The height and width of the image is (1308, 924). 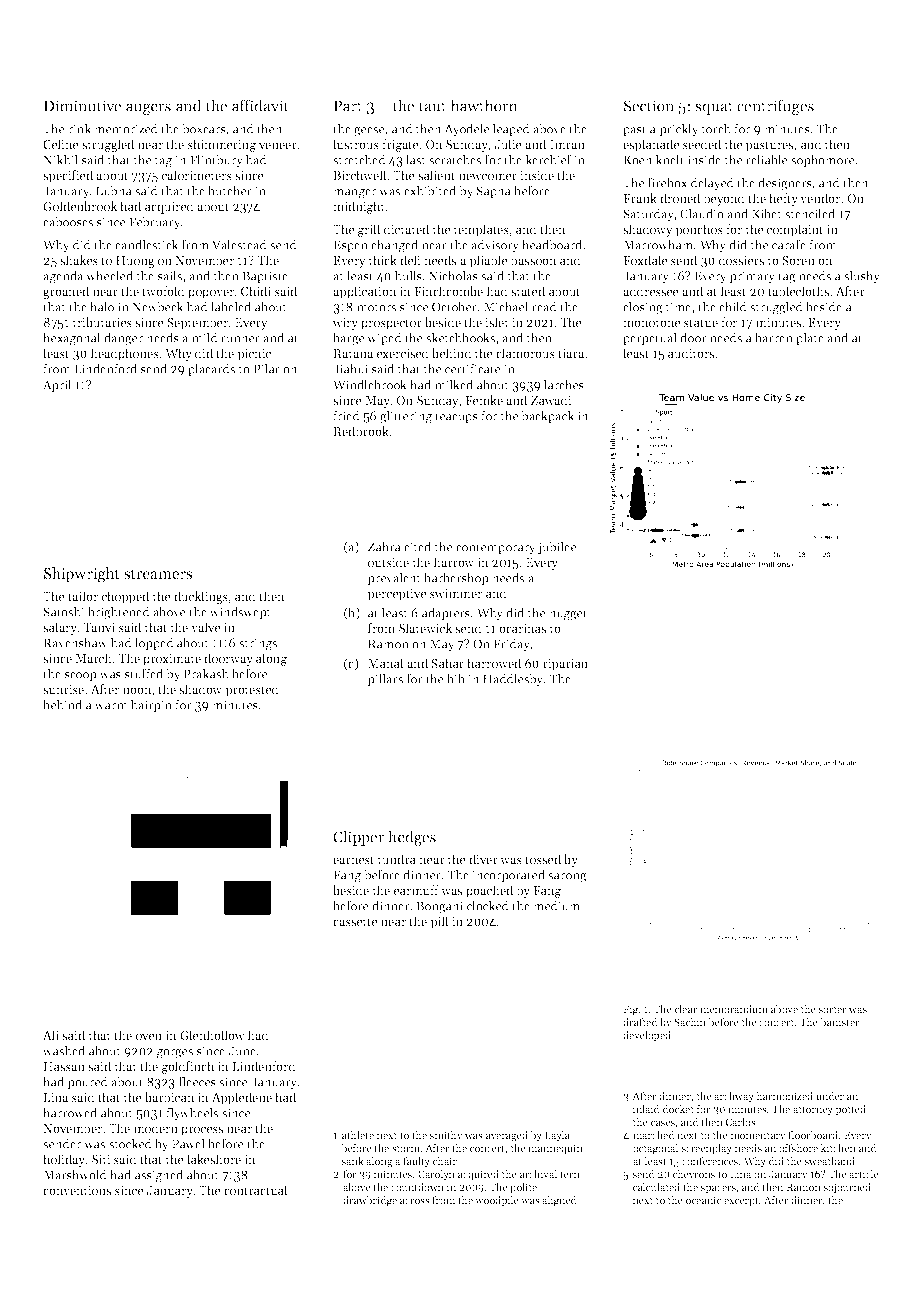 I want to click on Haddlesby, so click(x=513, y=680).
